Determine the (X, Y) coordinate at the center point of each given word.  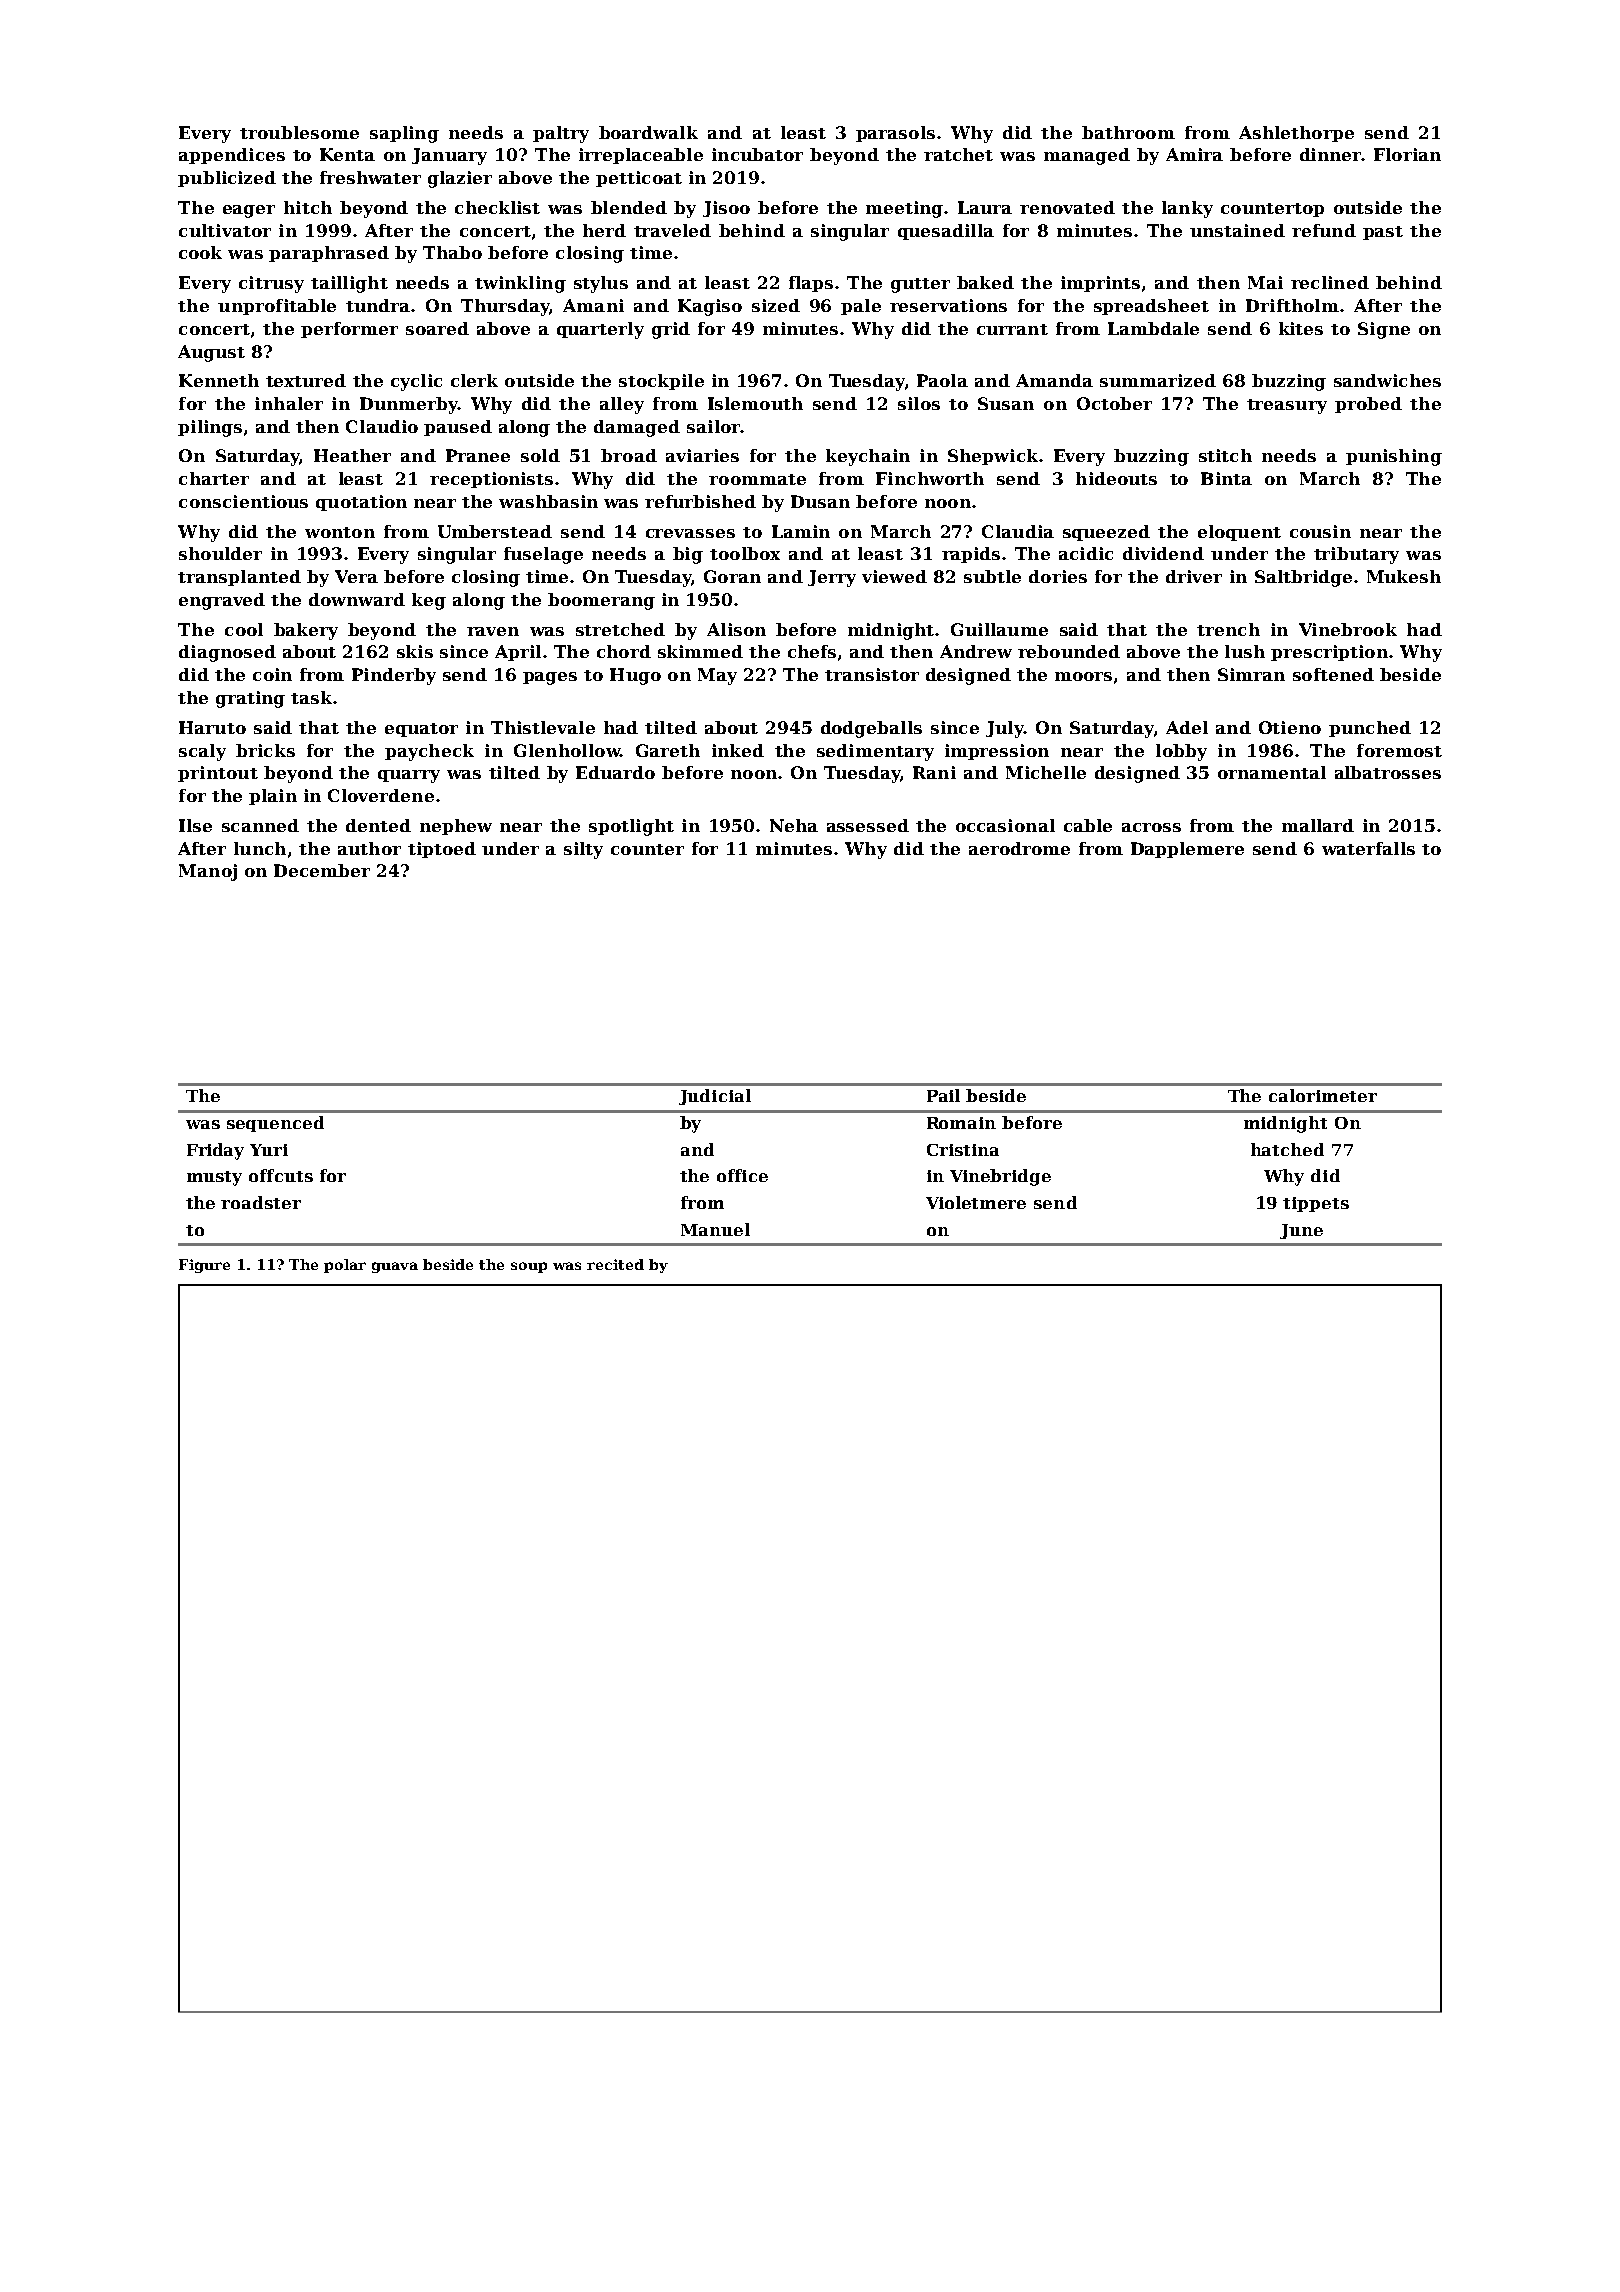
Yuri (269, 1150)
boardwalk (648, 132)
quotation (361, 503)
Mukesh (1404, 576)
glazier (460, 179)
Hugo (635, 676)
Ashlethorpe (1296, 134)
